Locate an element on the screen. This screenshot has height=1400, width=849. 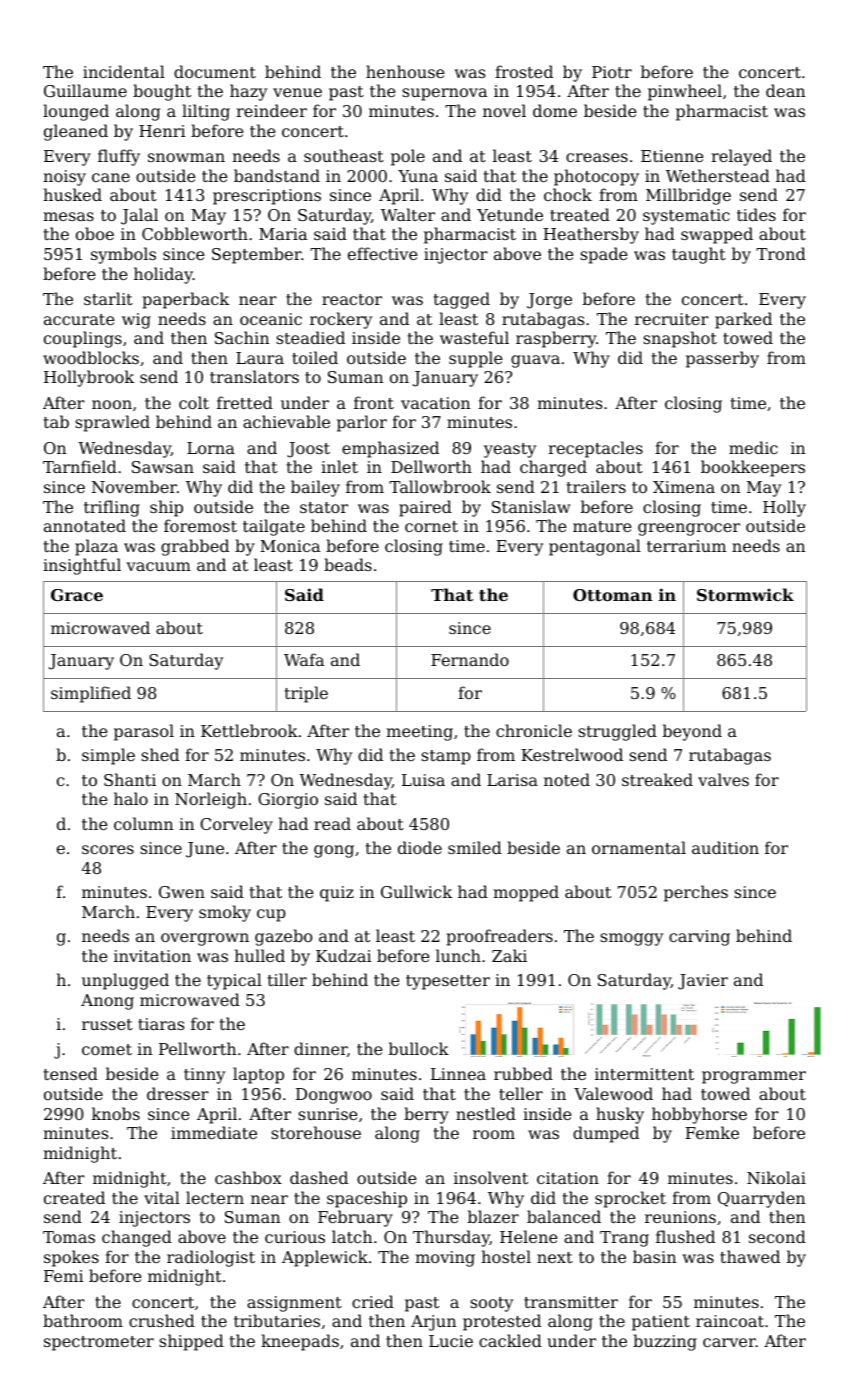
Trond is located at coordinates (781, 253).
